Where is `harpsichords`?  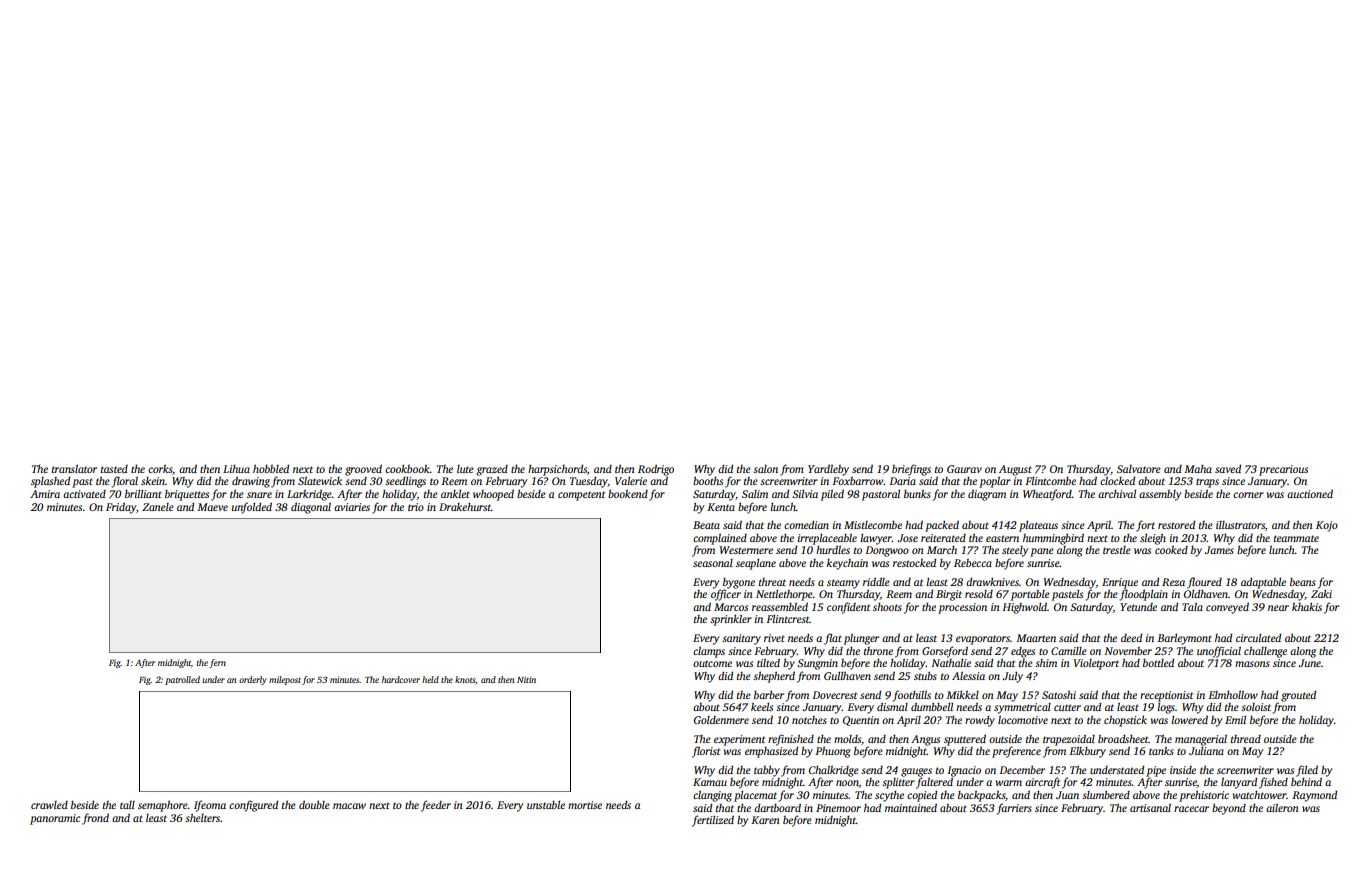
harpsichords is located at coordinates (557, 470).
